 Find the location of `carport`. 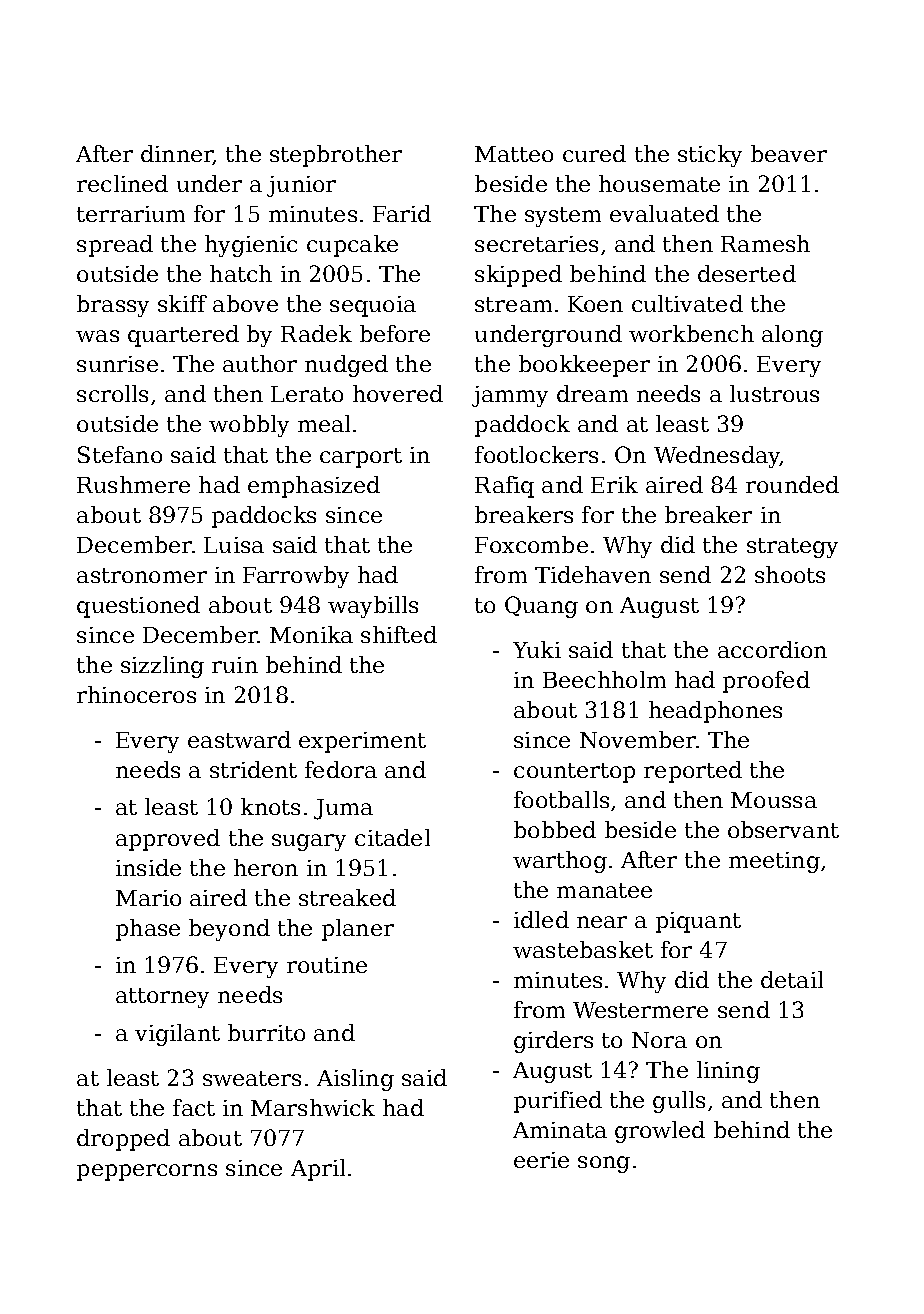

carport is located at coordinates (361, 458).
